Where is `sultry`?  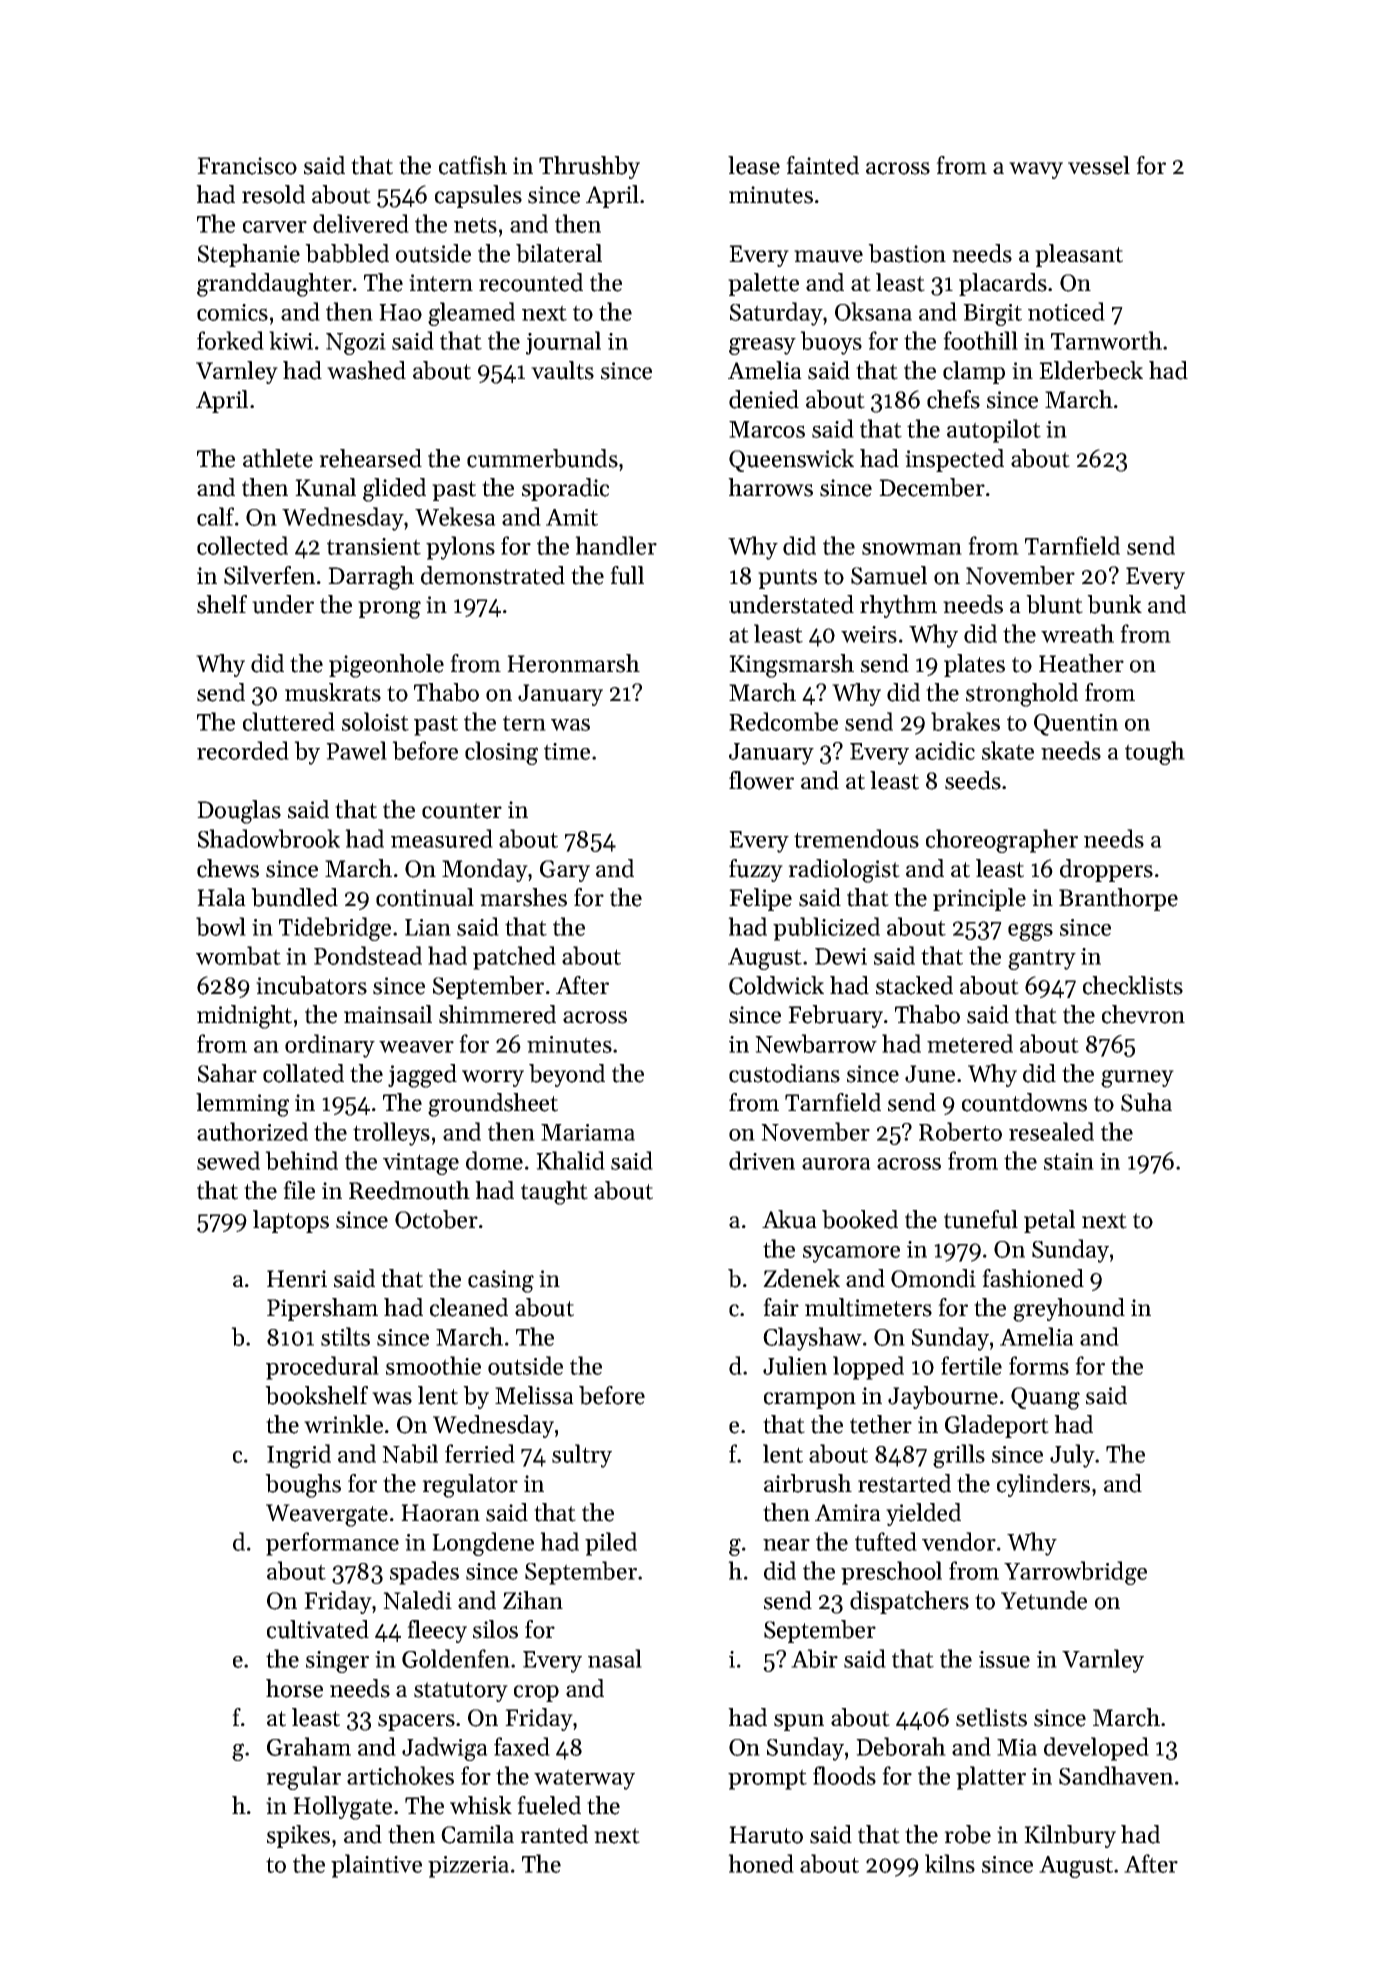 sultry is located at coordinates (582, 1456).
